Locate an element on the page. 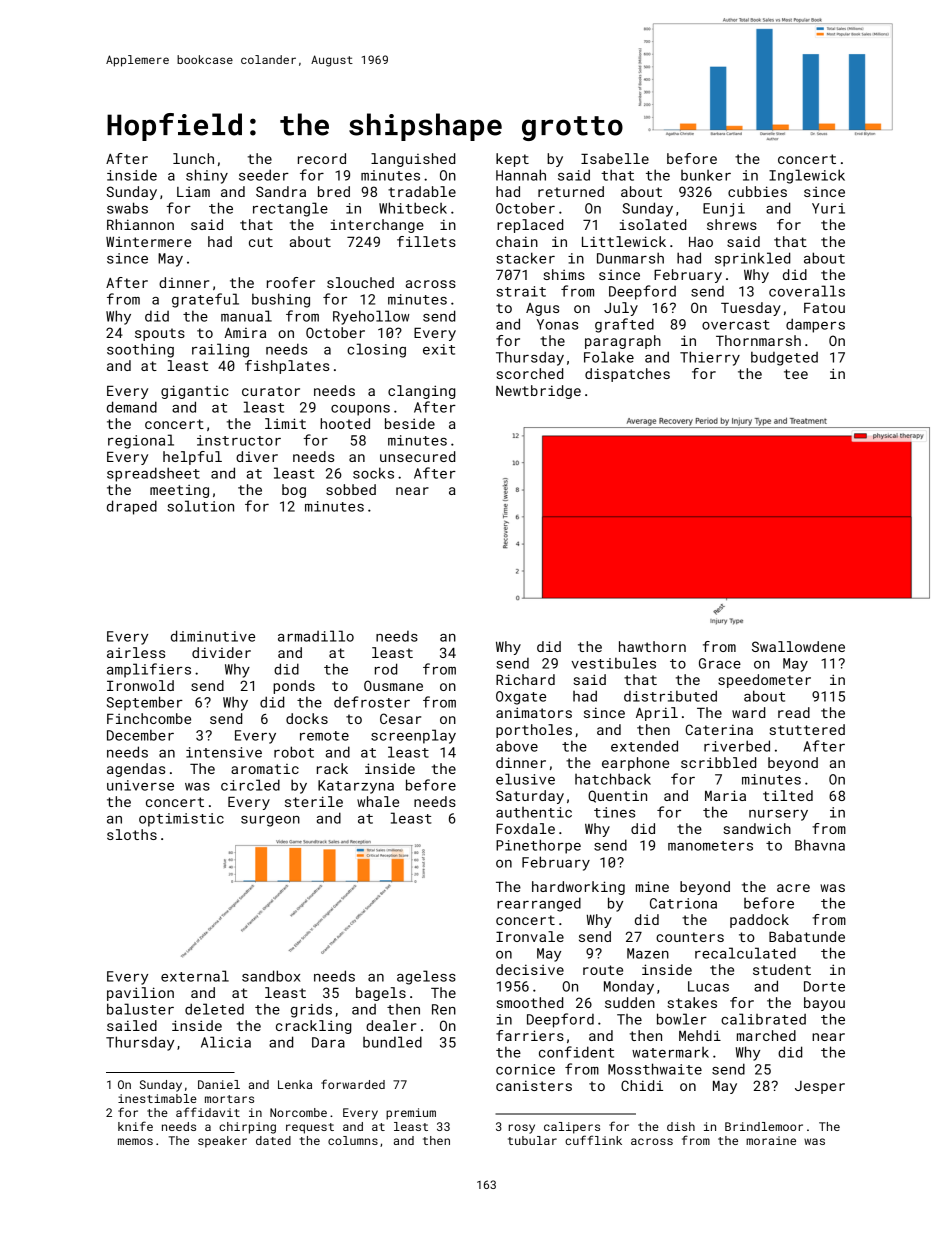 Image resolution: width=952 pixels, height=1233 pixels. bog is located at coordinates (294, 491).
